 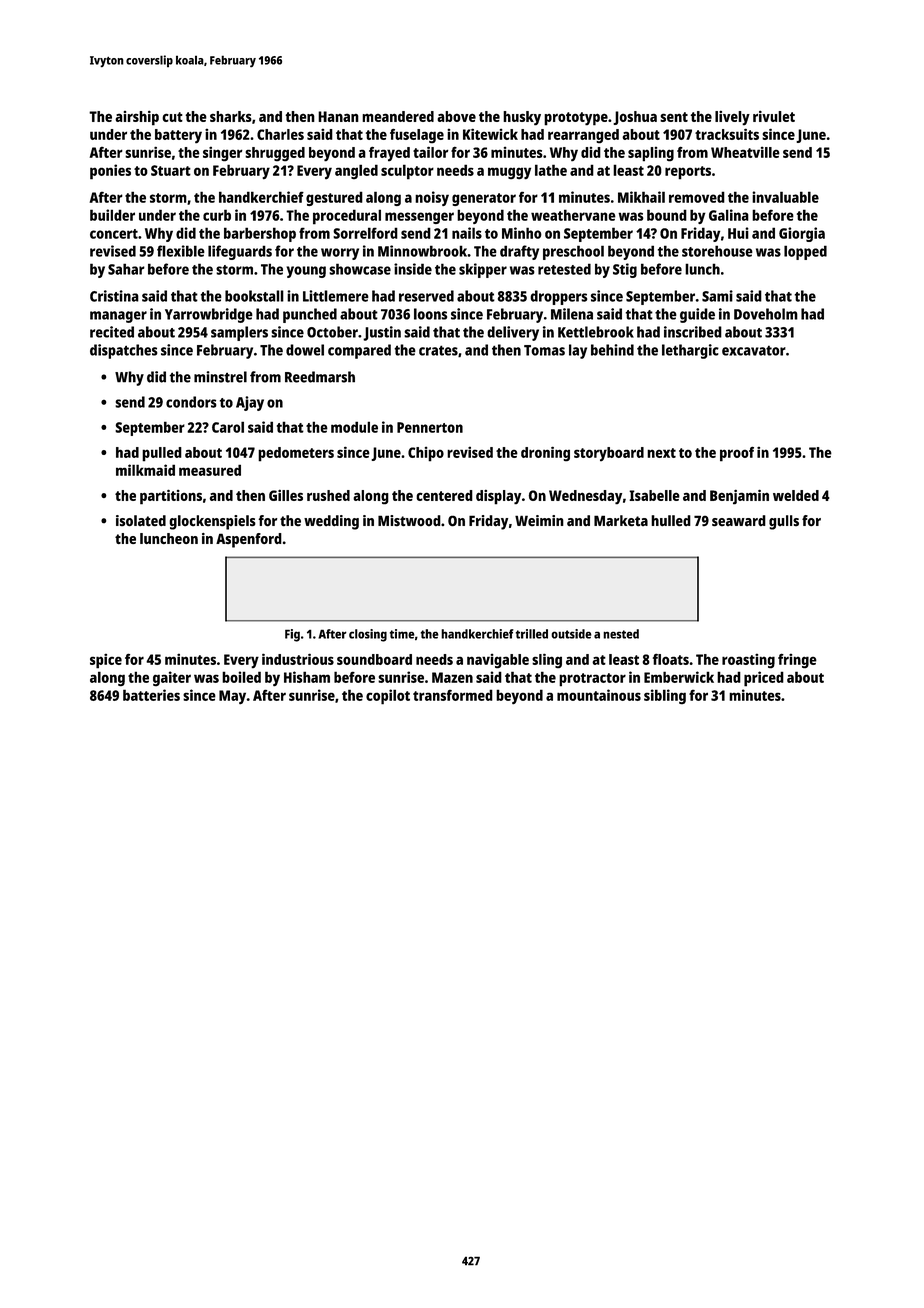 I want to click on Carol, so click(x=228, y=427).
